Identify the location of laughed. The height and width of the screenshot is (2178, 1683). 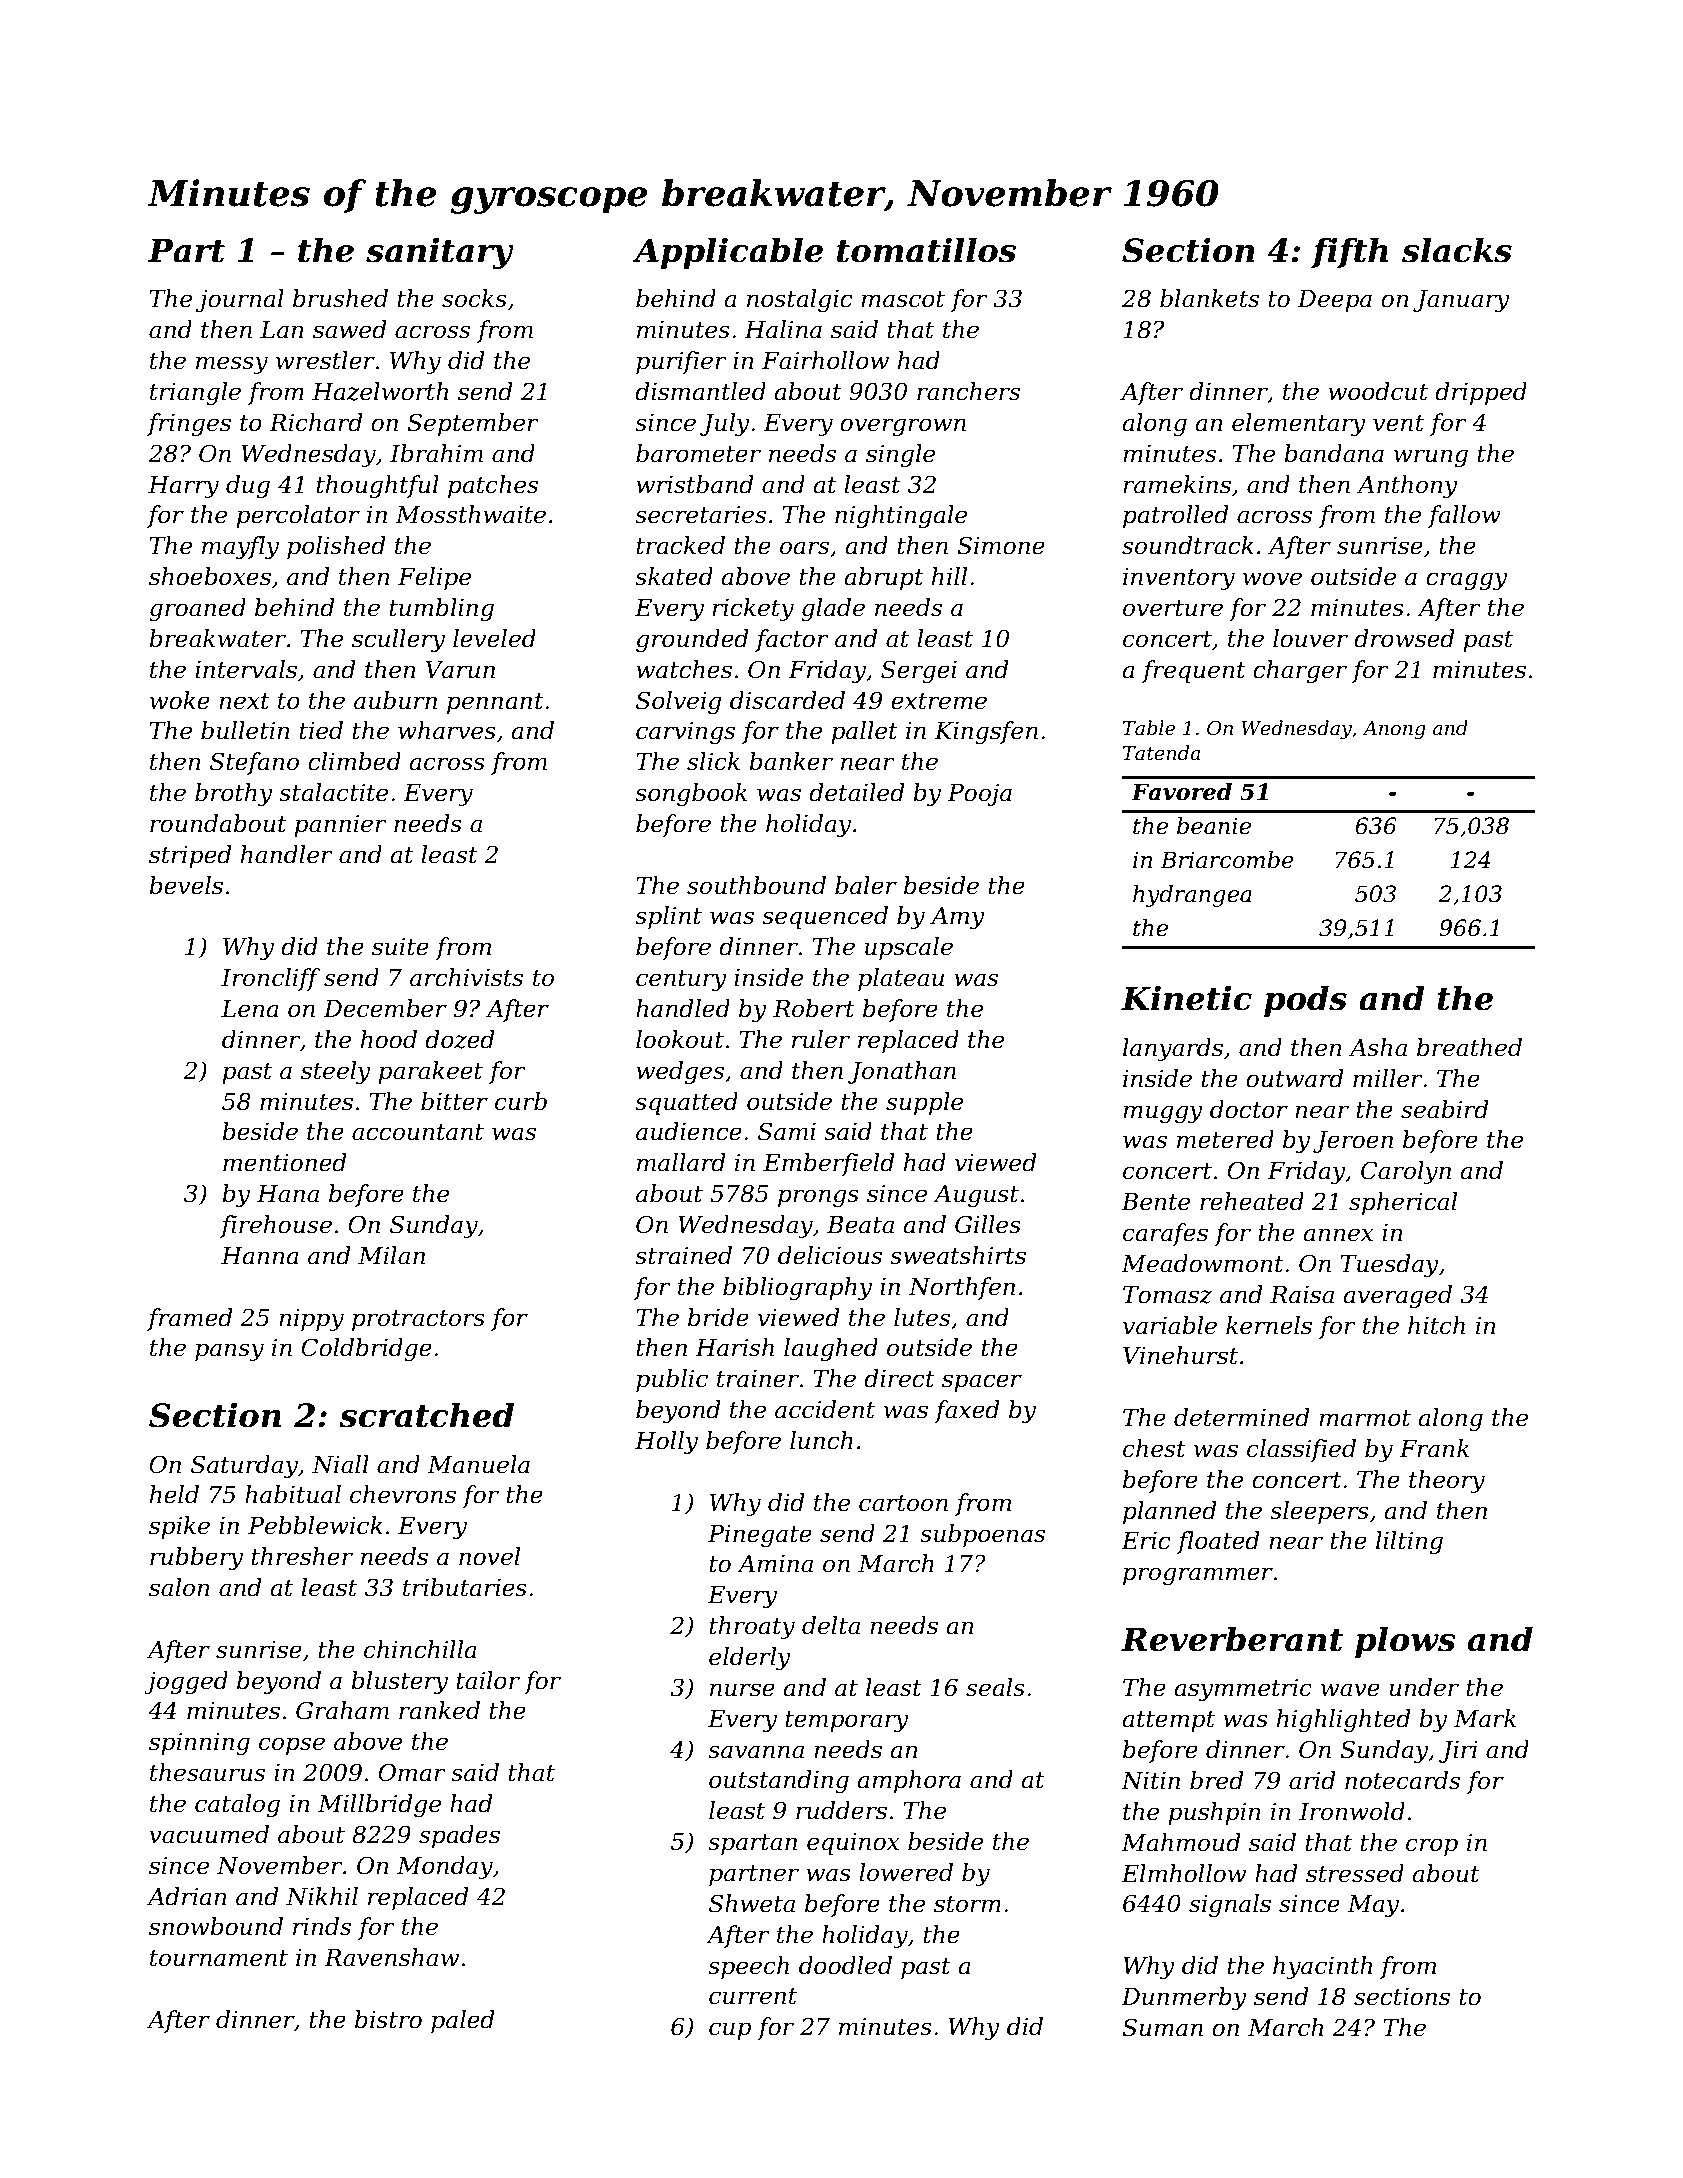
(831, 1349).
